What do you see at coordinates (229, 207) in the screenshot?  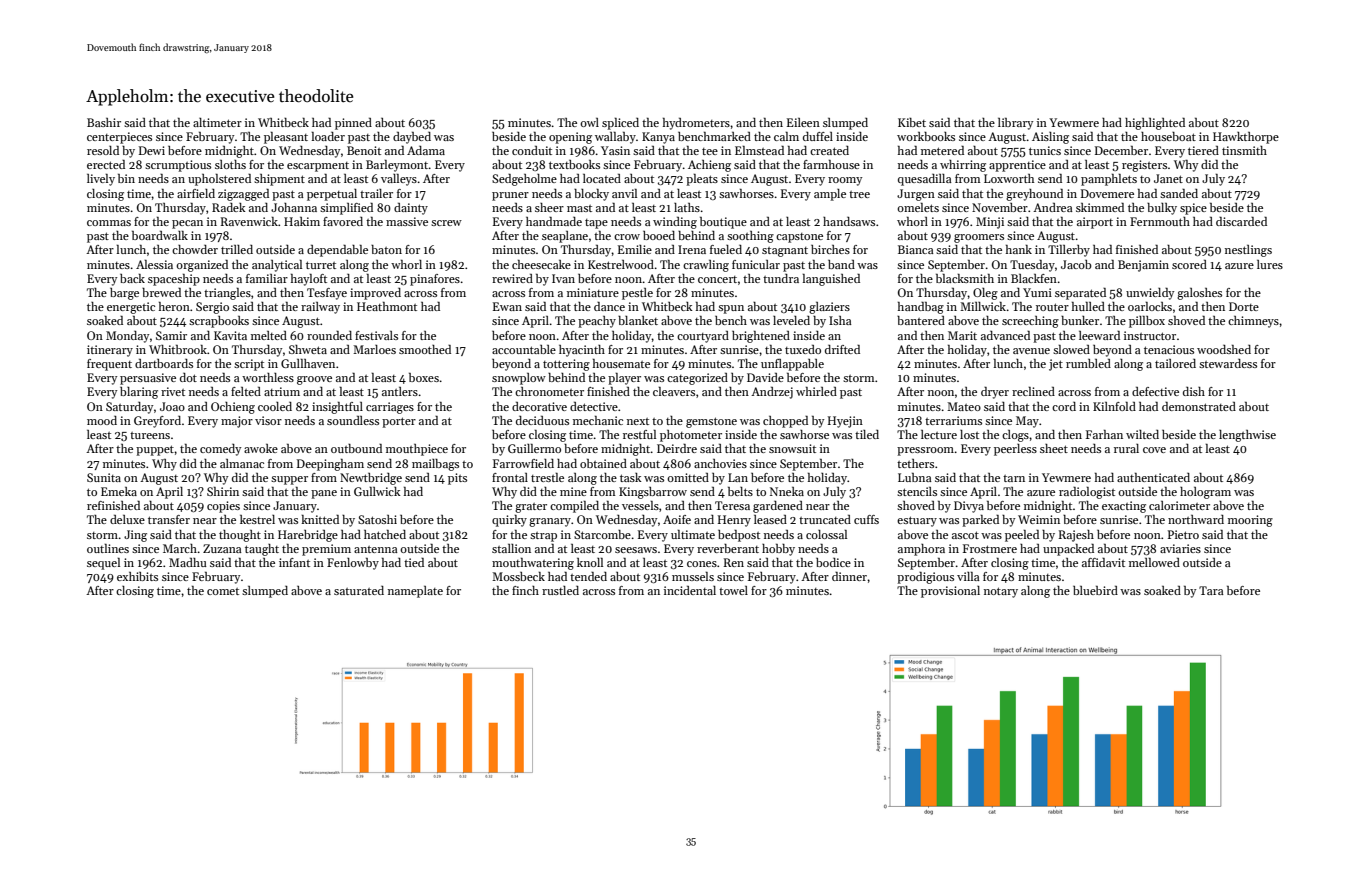 I see `Radek` at bounding box center [229, 207].
